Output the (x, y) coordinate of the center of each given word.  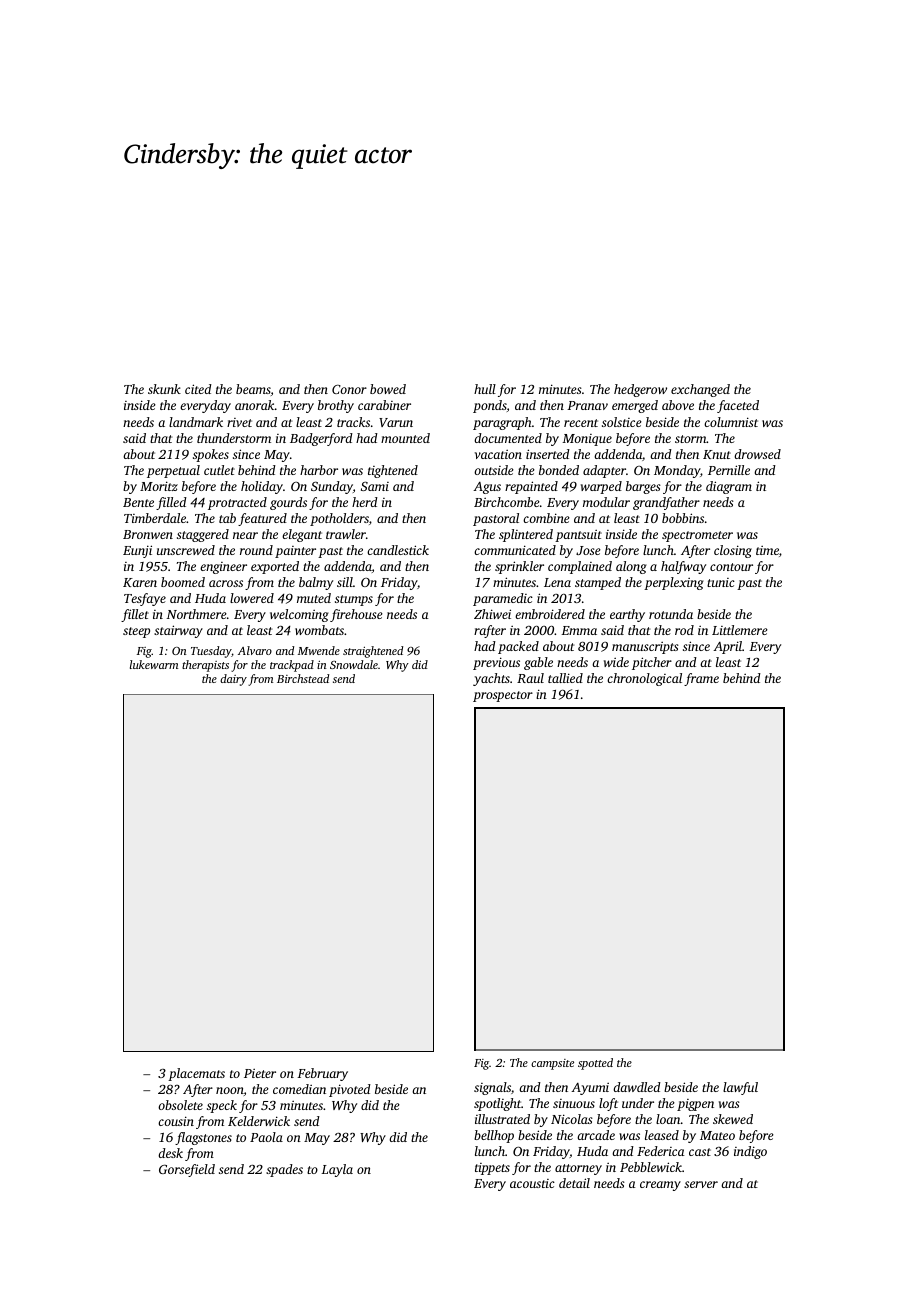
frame (701, 679)
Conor (349, 389)
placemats (196, 1074)
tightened (393, 471)
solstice (622, 422)
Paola (266, 1137)
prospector (503, 696)
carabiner (384, 405)
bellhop (494, 1136)
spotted (595, 1064)
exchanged (700, 390)
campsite (552, 1064)
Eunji (137, 551)
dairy (233, 680)
